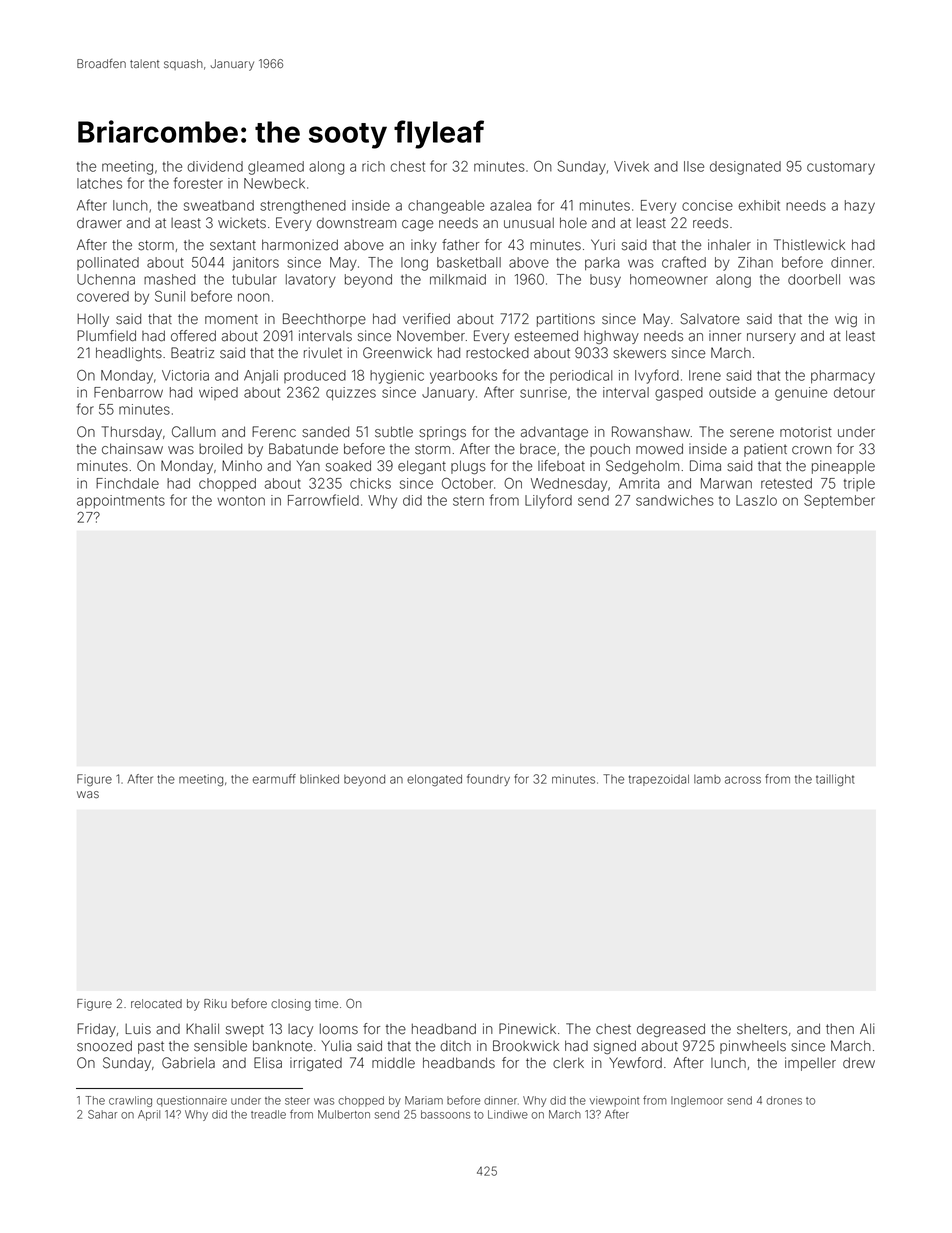 Image resolution: width=952 pixels, height=1233 pixels. What do you see at coordinates (99, 183) in the page?
I see `latches` at bounding box center [99, 183].
